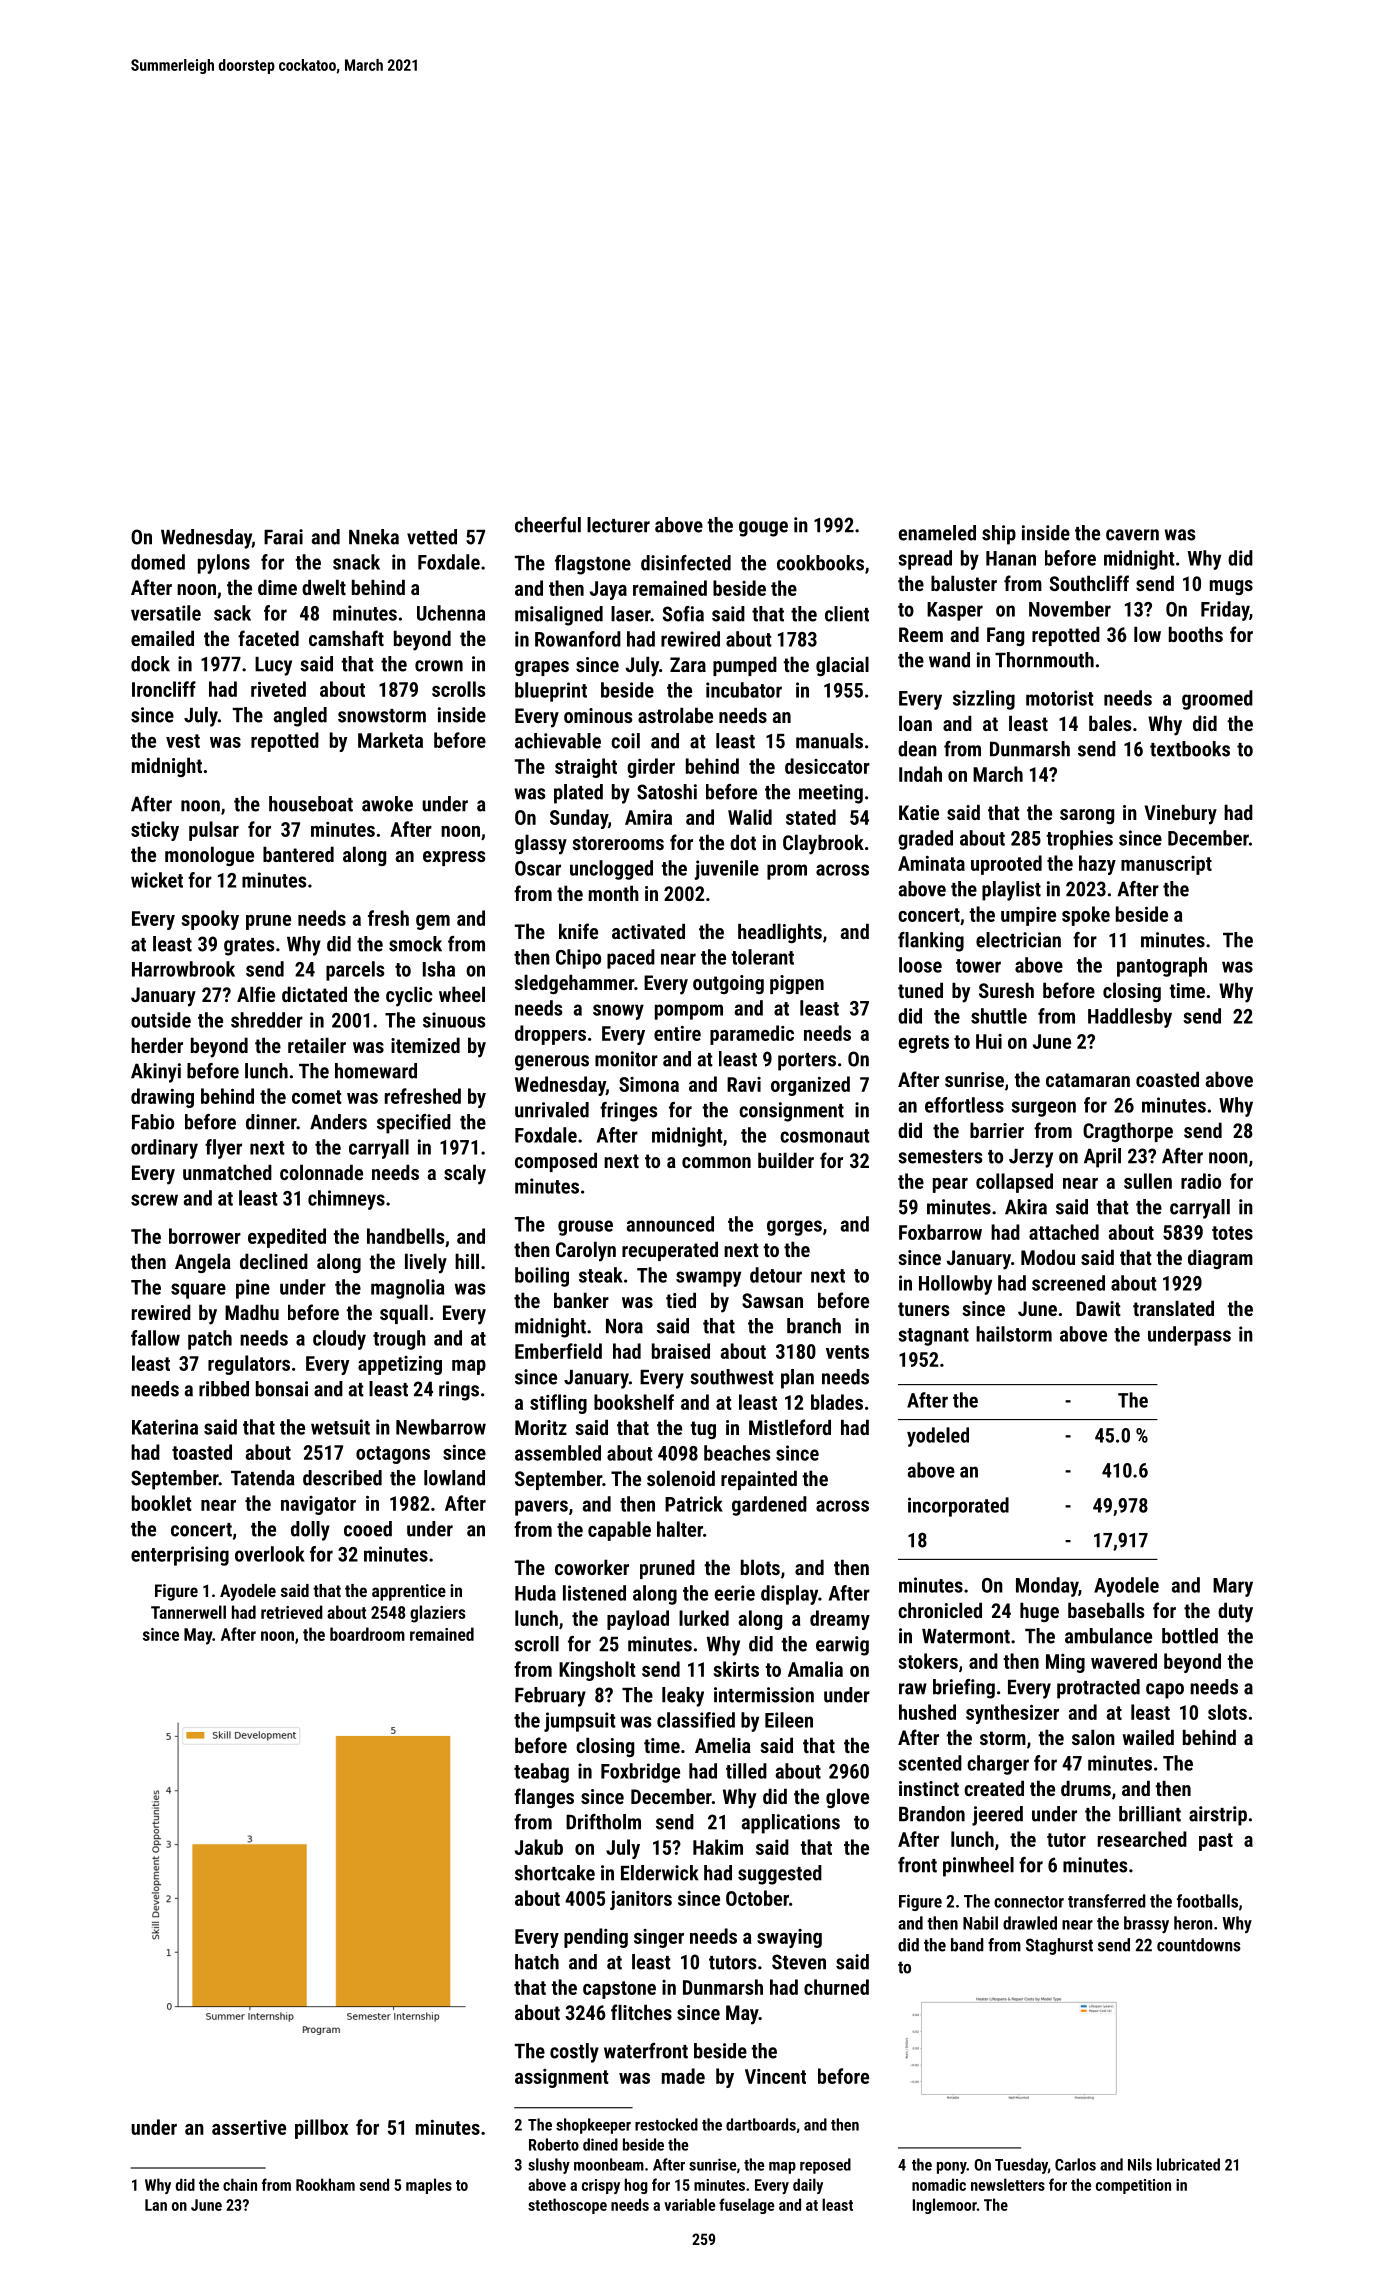 This screenshot has width=1384, height=2279. What do you see at coordinates (390, 740) in the screenshot?
I see `Marketa` at bounding box center [390, 740].
